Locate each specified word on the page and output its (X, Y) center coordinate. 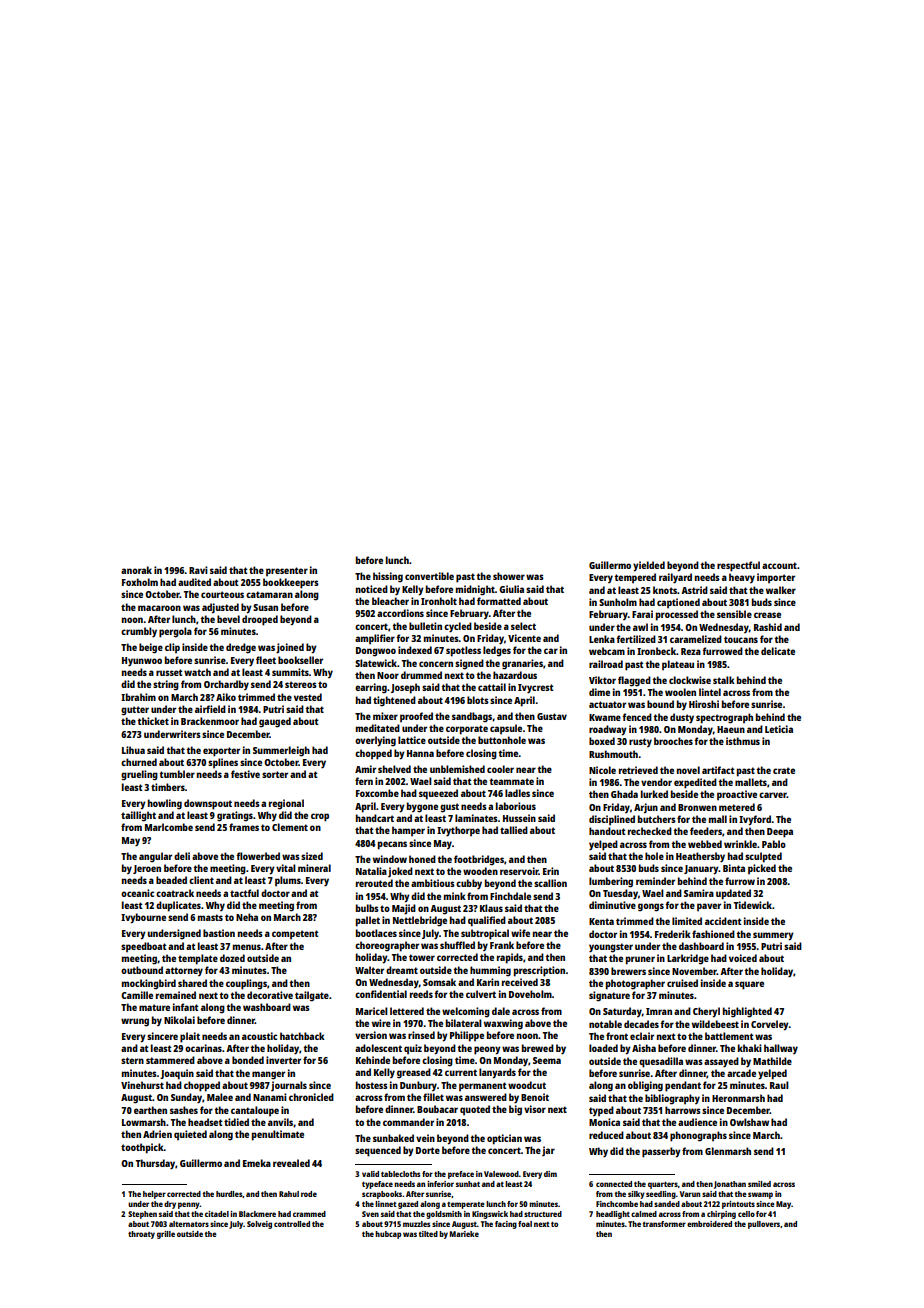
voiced (743, 958)
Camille (137, 995)
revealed (291, 1163)
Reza (691, 651)
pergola (175, 632)
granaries (522, 664)
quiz (413, 1049)
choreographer (387, 946)
